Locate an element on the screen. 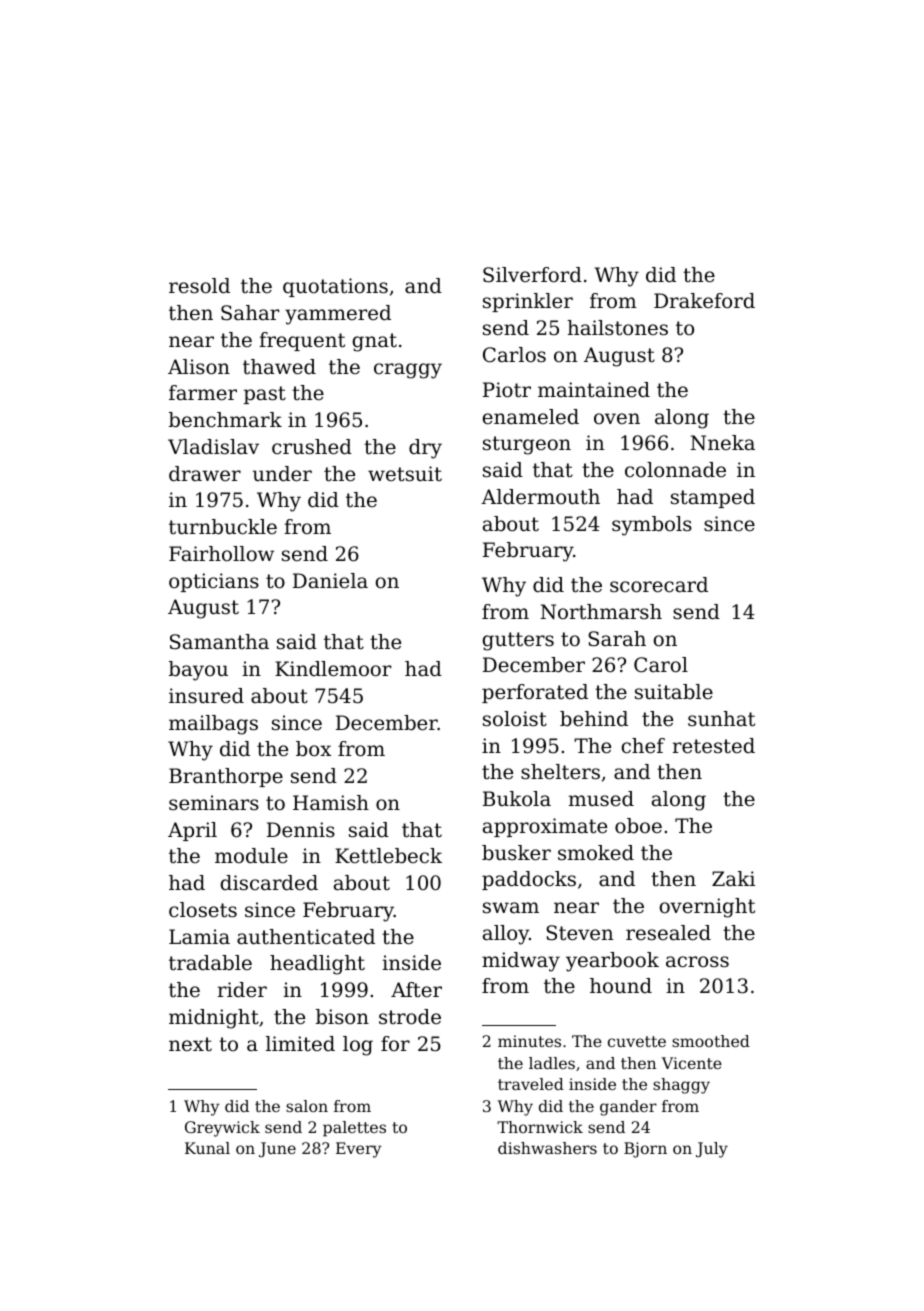  June is located at coordinates (277, 1149).
